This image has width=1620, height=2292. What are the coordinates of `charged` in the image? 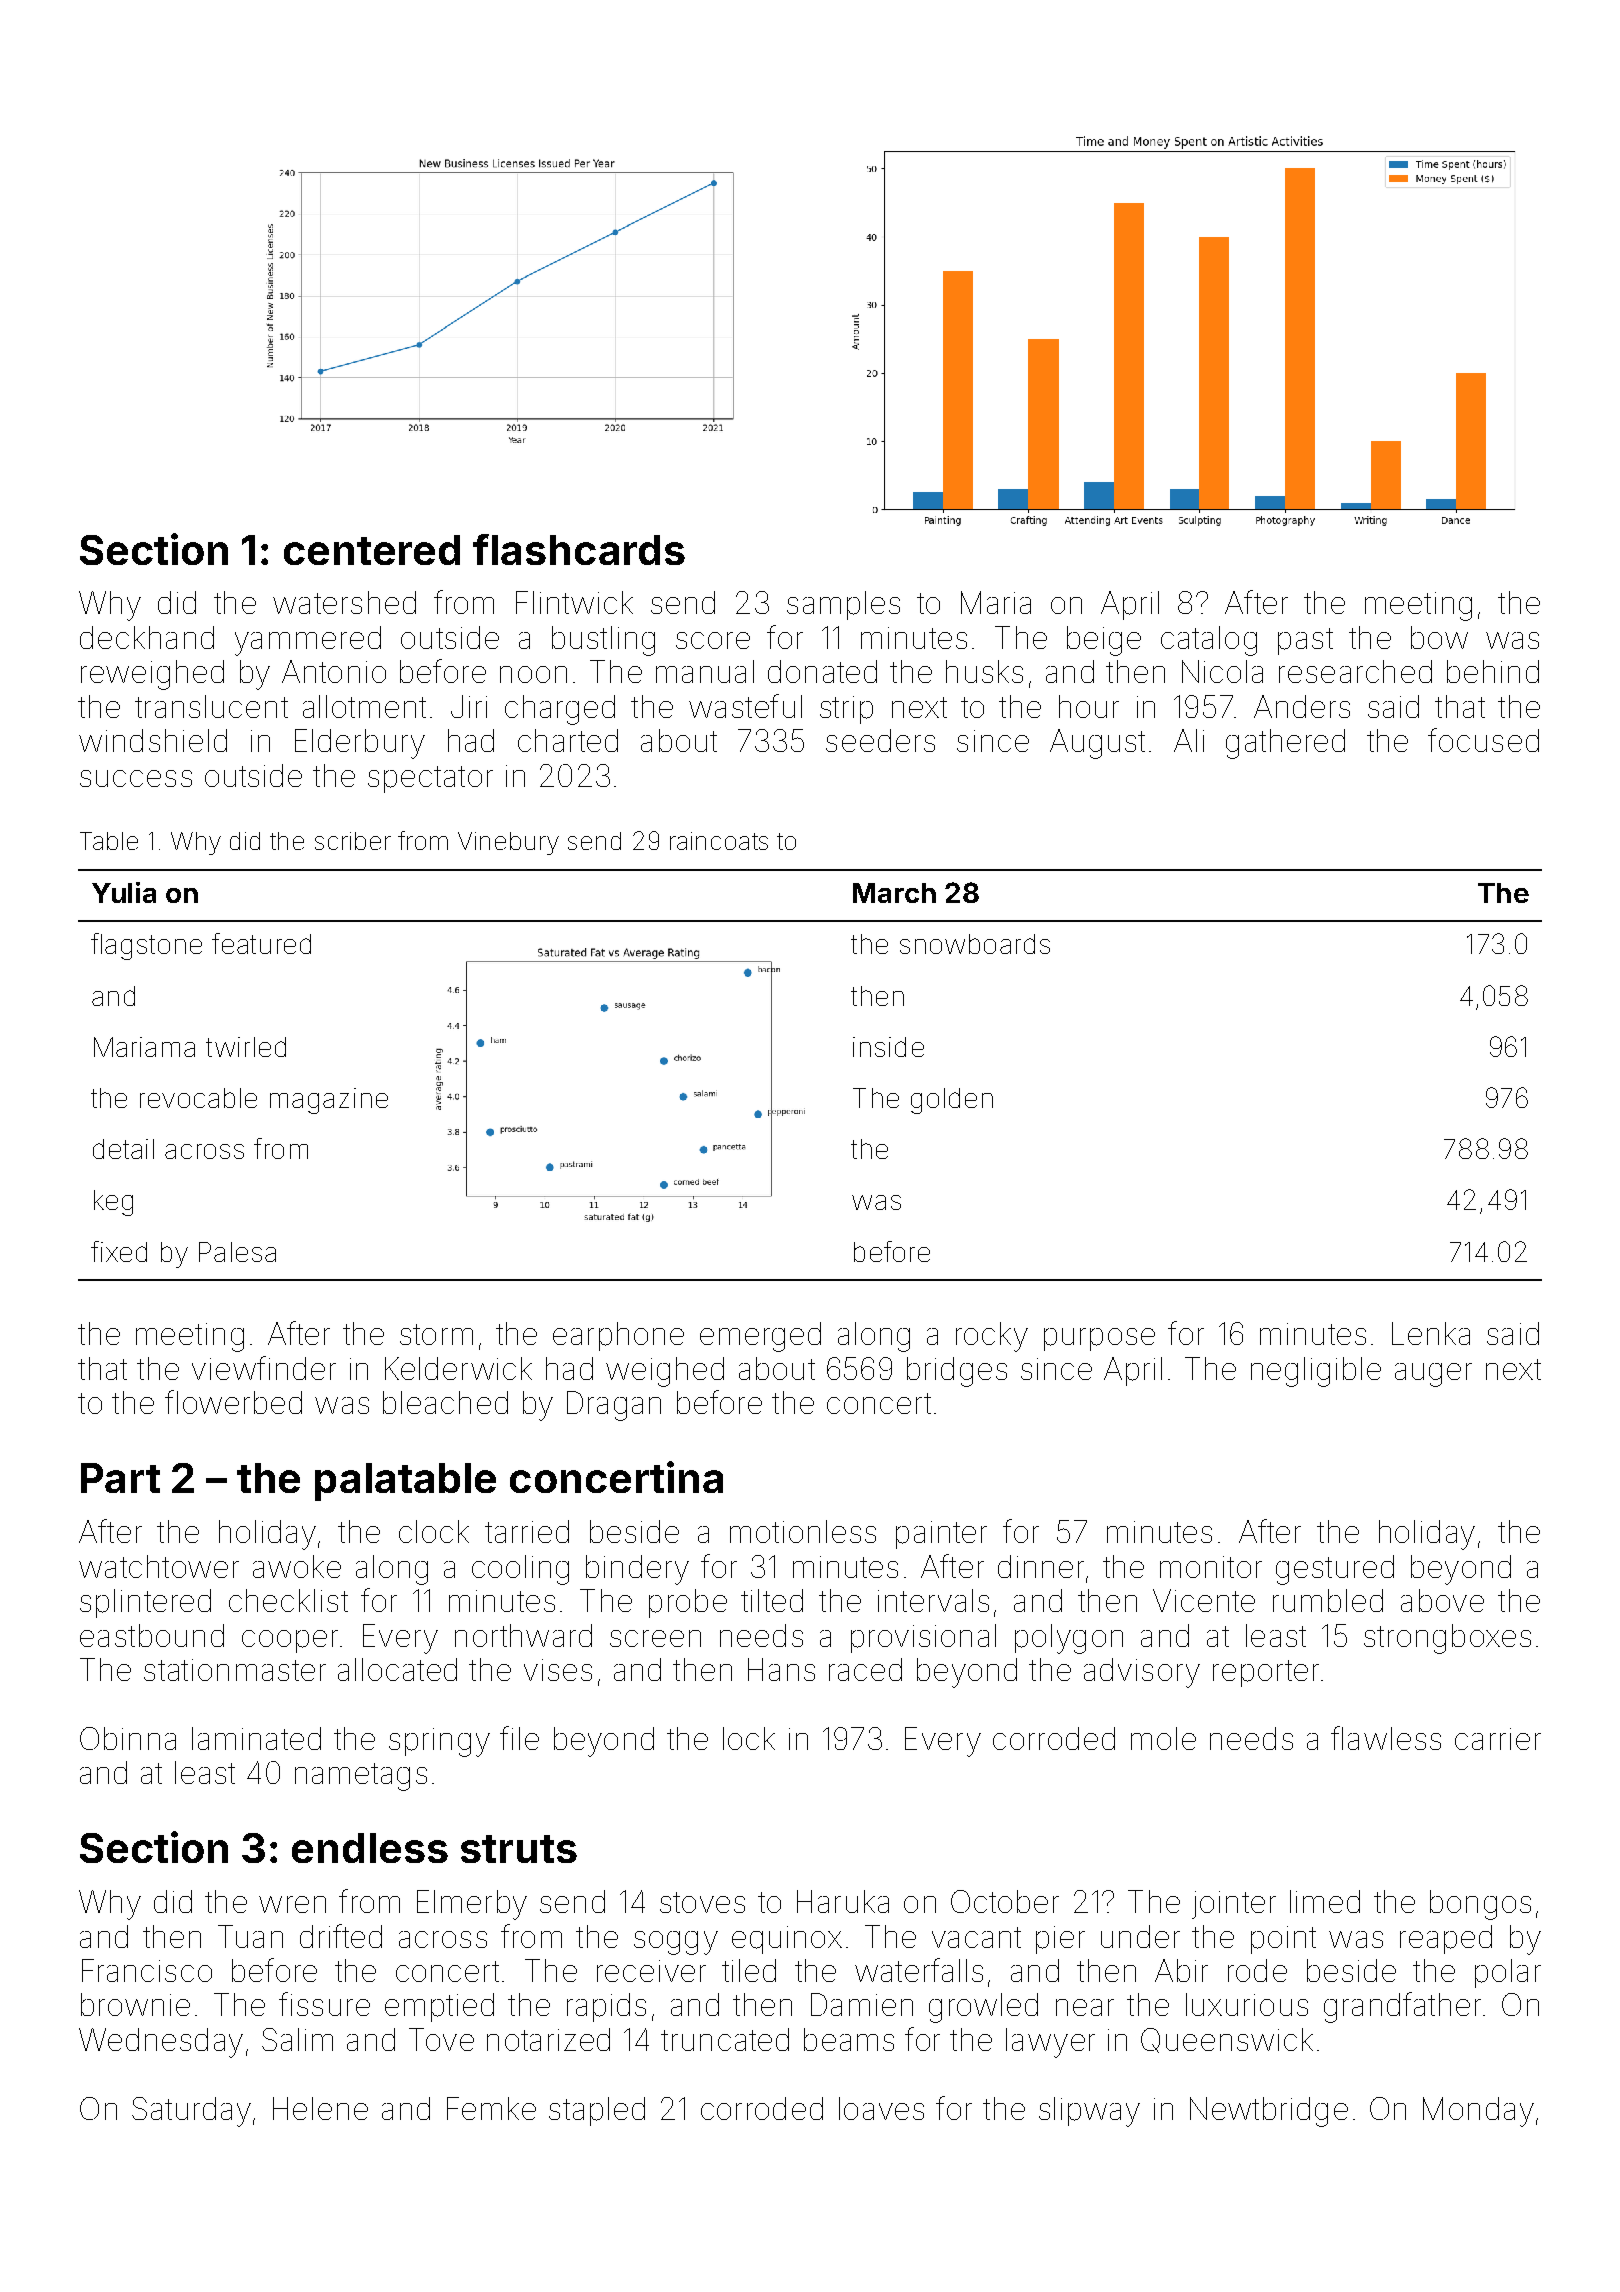 It's located at (560, 710).
